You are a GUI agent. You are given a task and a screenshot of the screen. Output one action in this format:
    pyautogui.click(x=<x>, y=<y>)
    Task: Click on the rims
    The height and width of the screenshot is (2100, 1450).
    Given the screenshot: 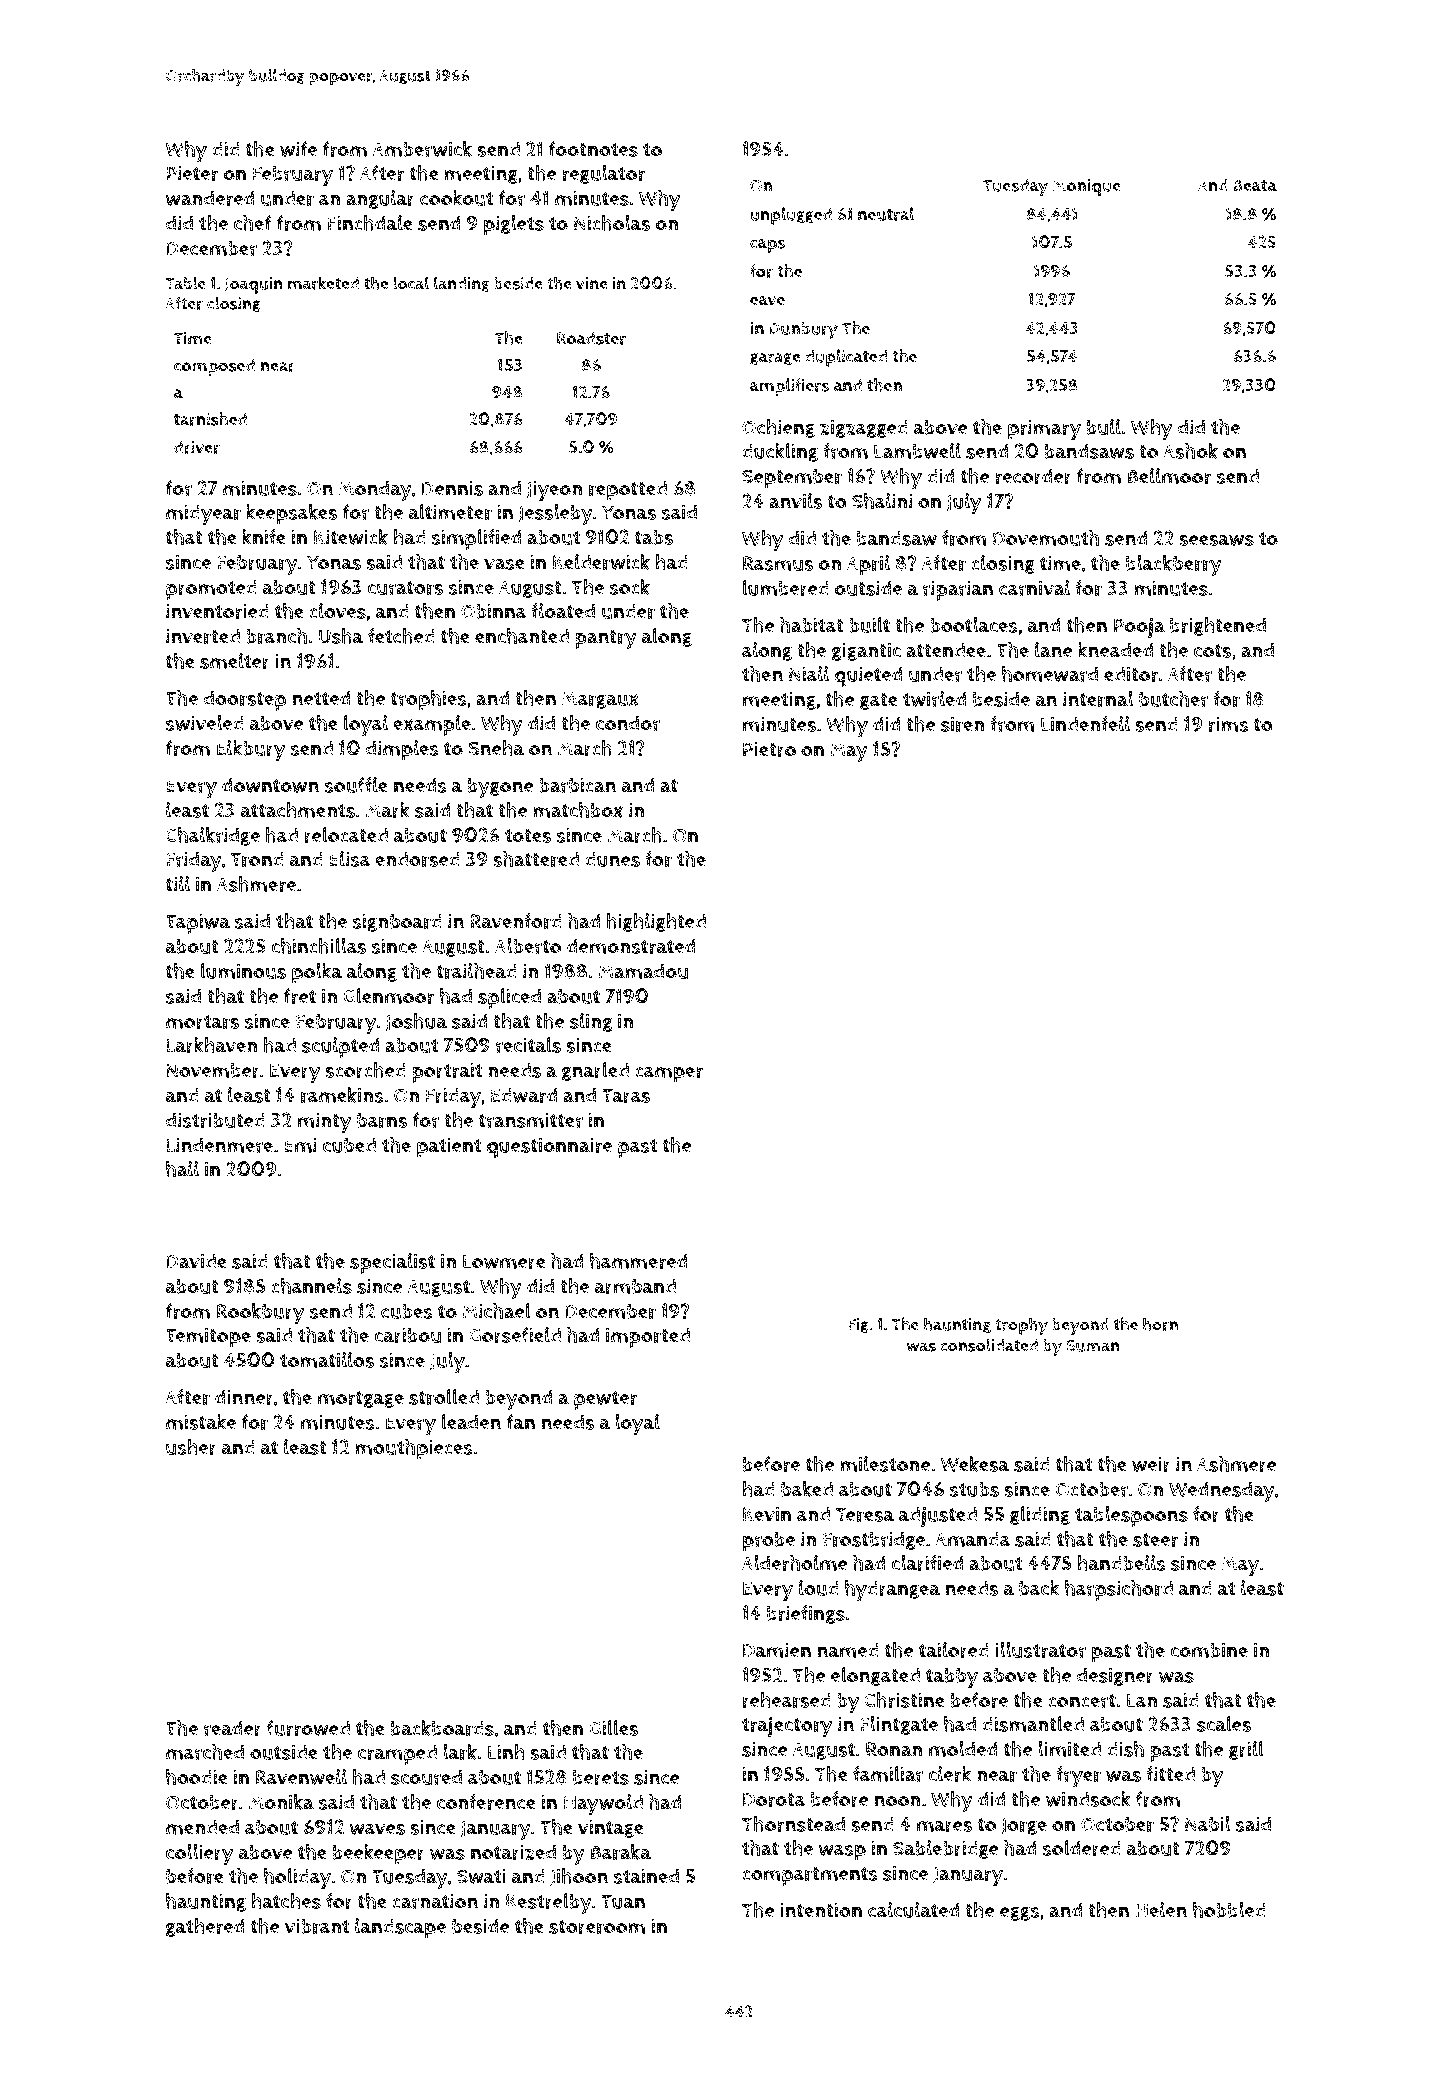 What is the action you would take?
    pyautogui.click(x=1228, y=724)
